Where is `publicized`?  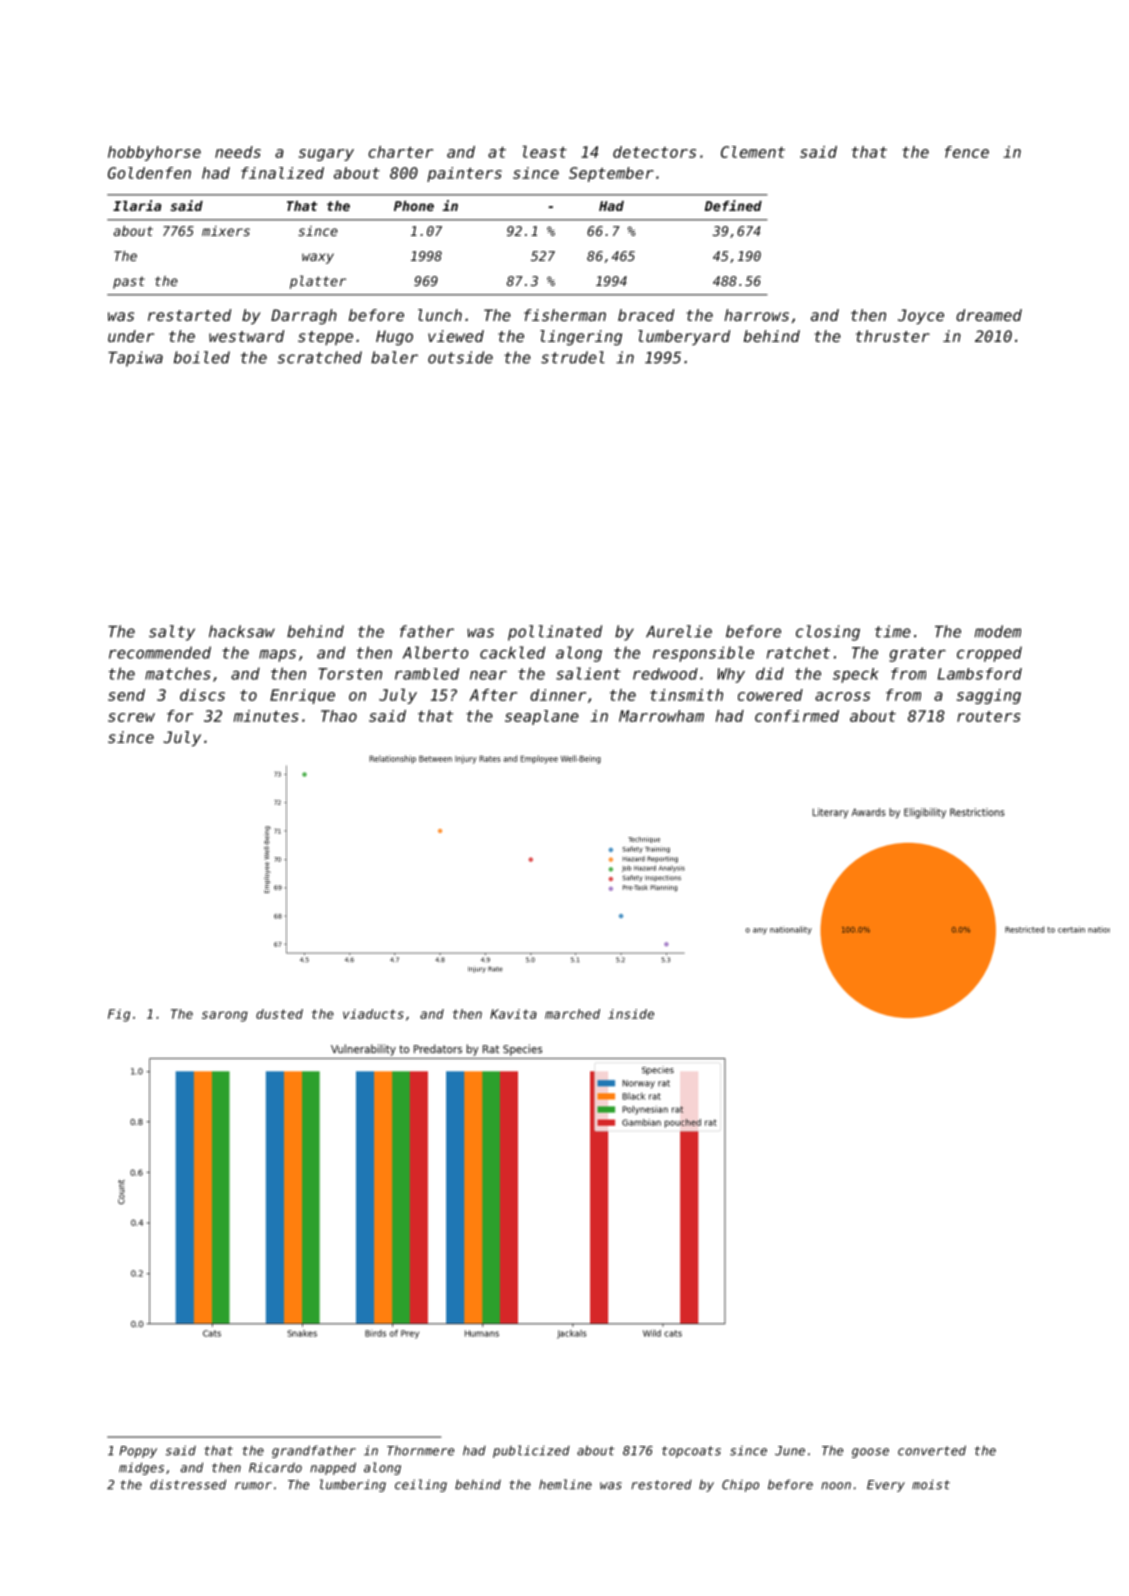 publicized is located at coordinates (531, 1451).
